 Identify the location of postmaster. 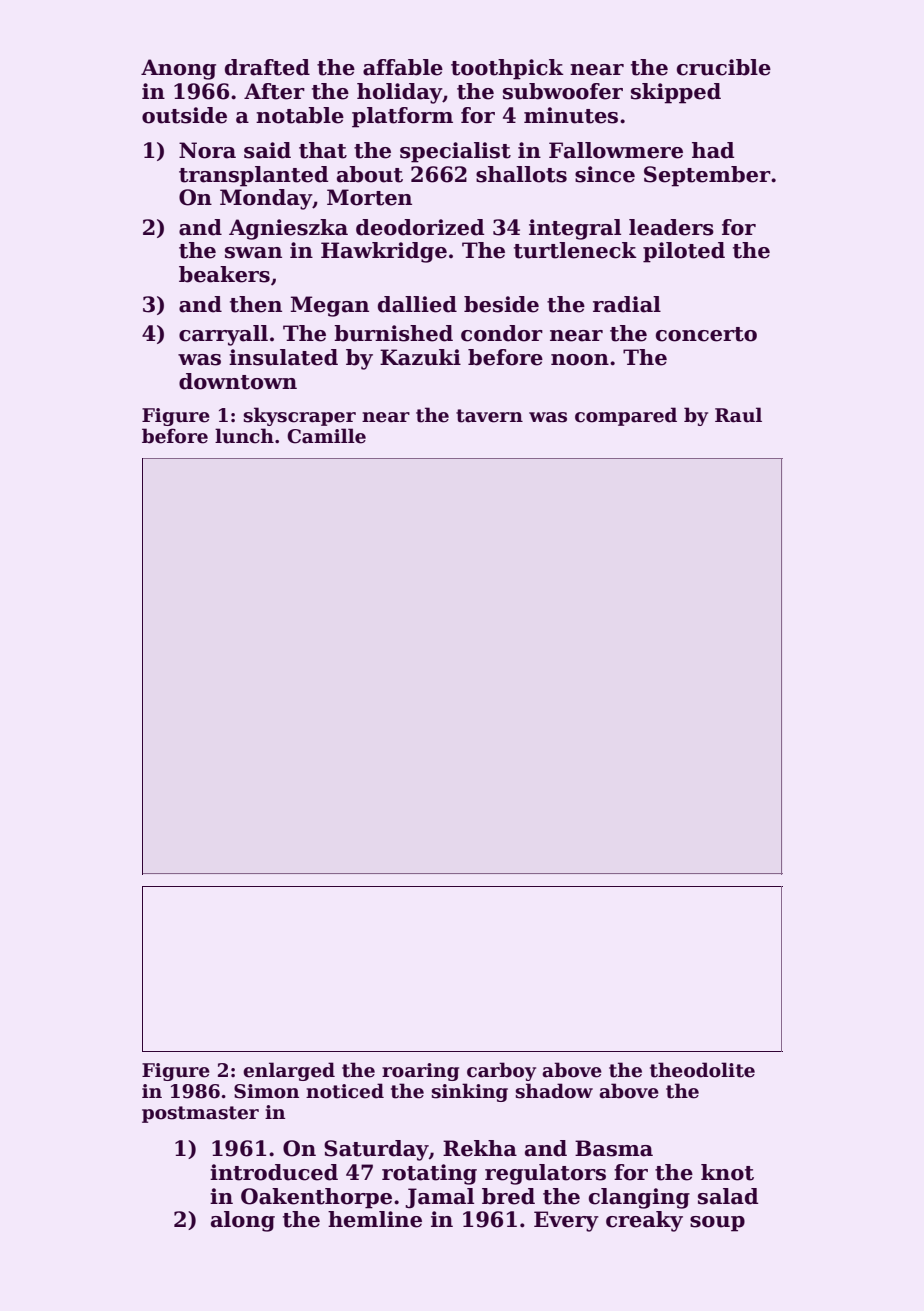
(200, 1114).
